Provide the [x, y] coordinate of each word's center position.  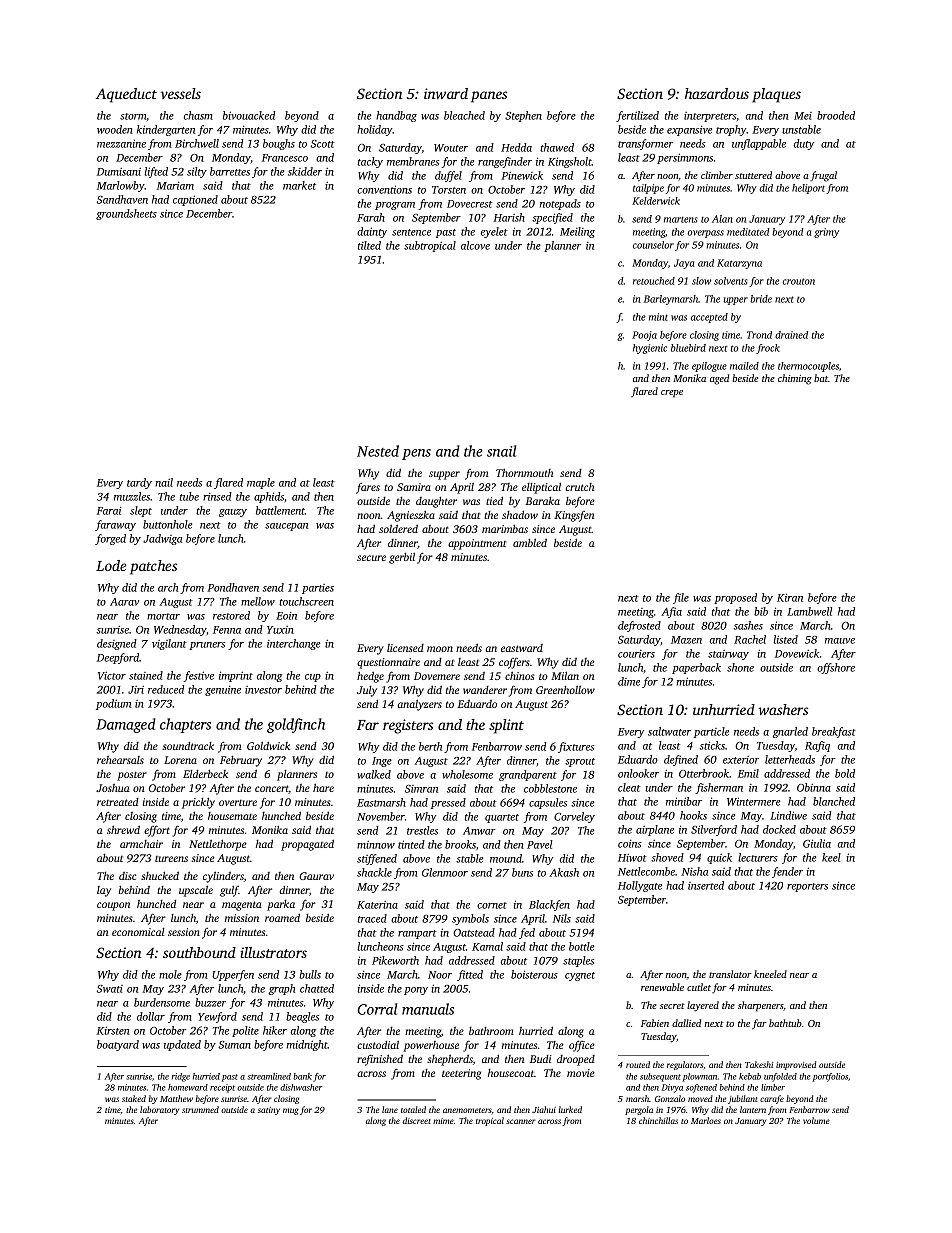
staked [134, 1098]
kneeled [770, 974]
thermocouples [808, 367]
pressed [448, 803]
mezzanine [121, 143]
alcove [475, 245]
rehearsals [120, 760]
